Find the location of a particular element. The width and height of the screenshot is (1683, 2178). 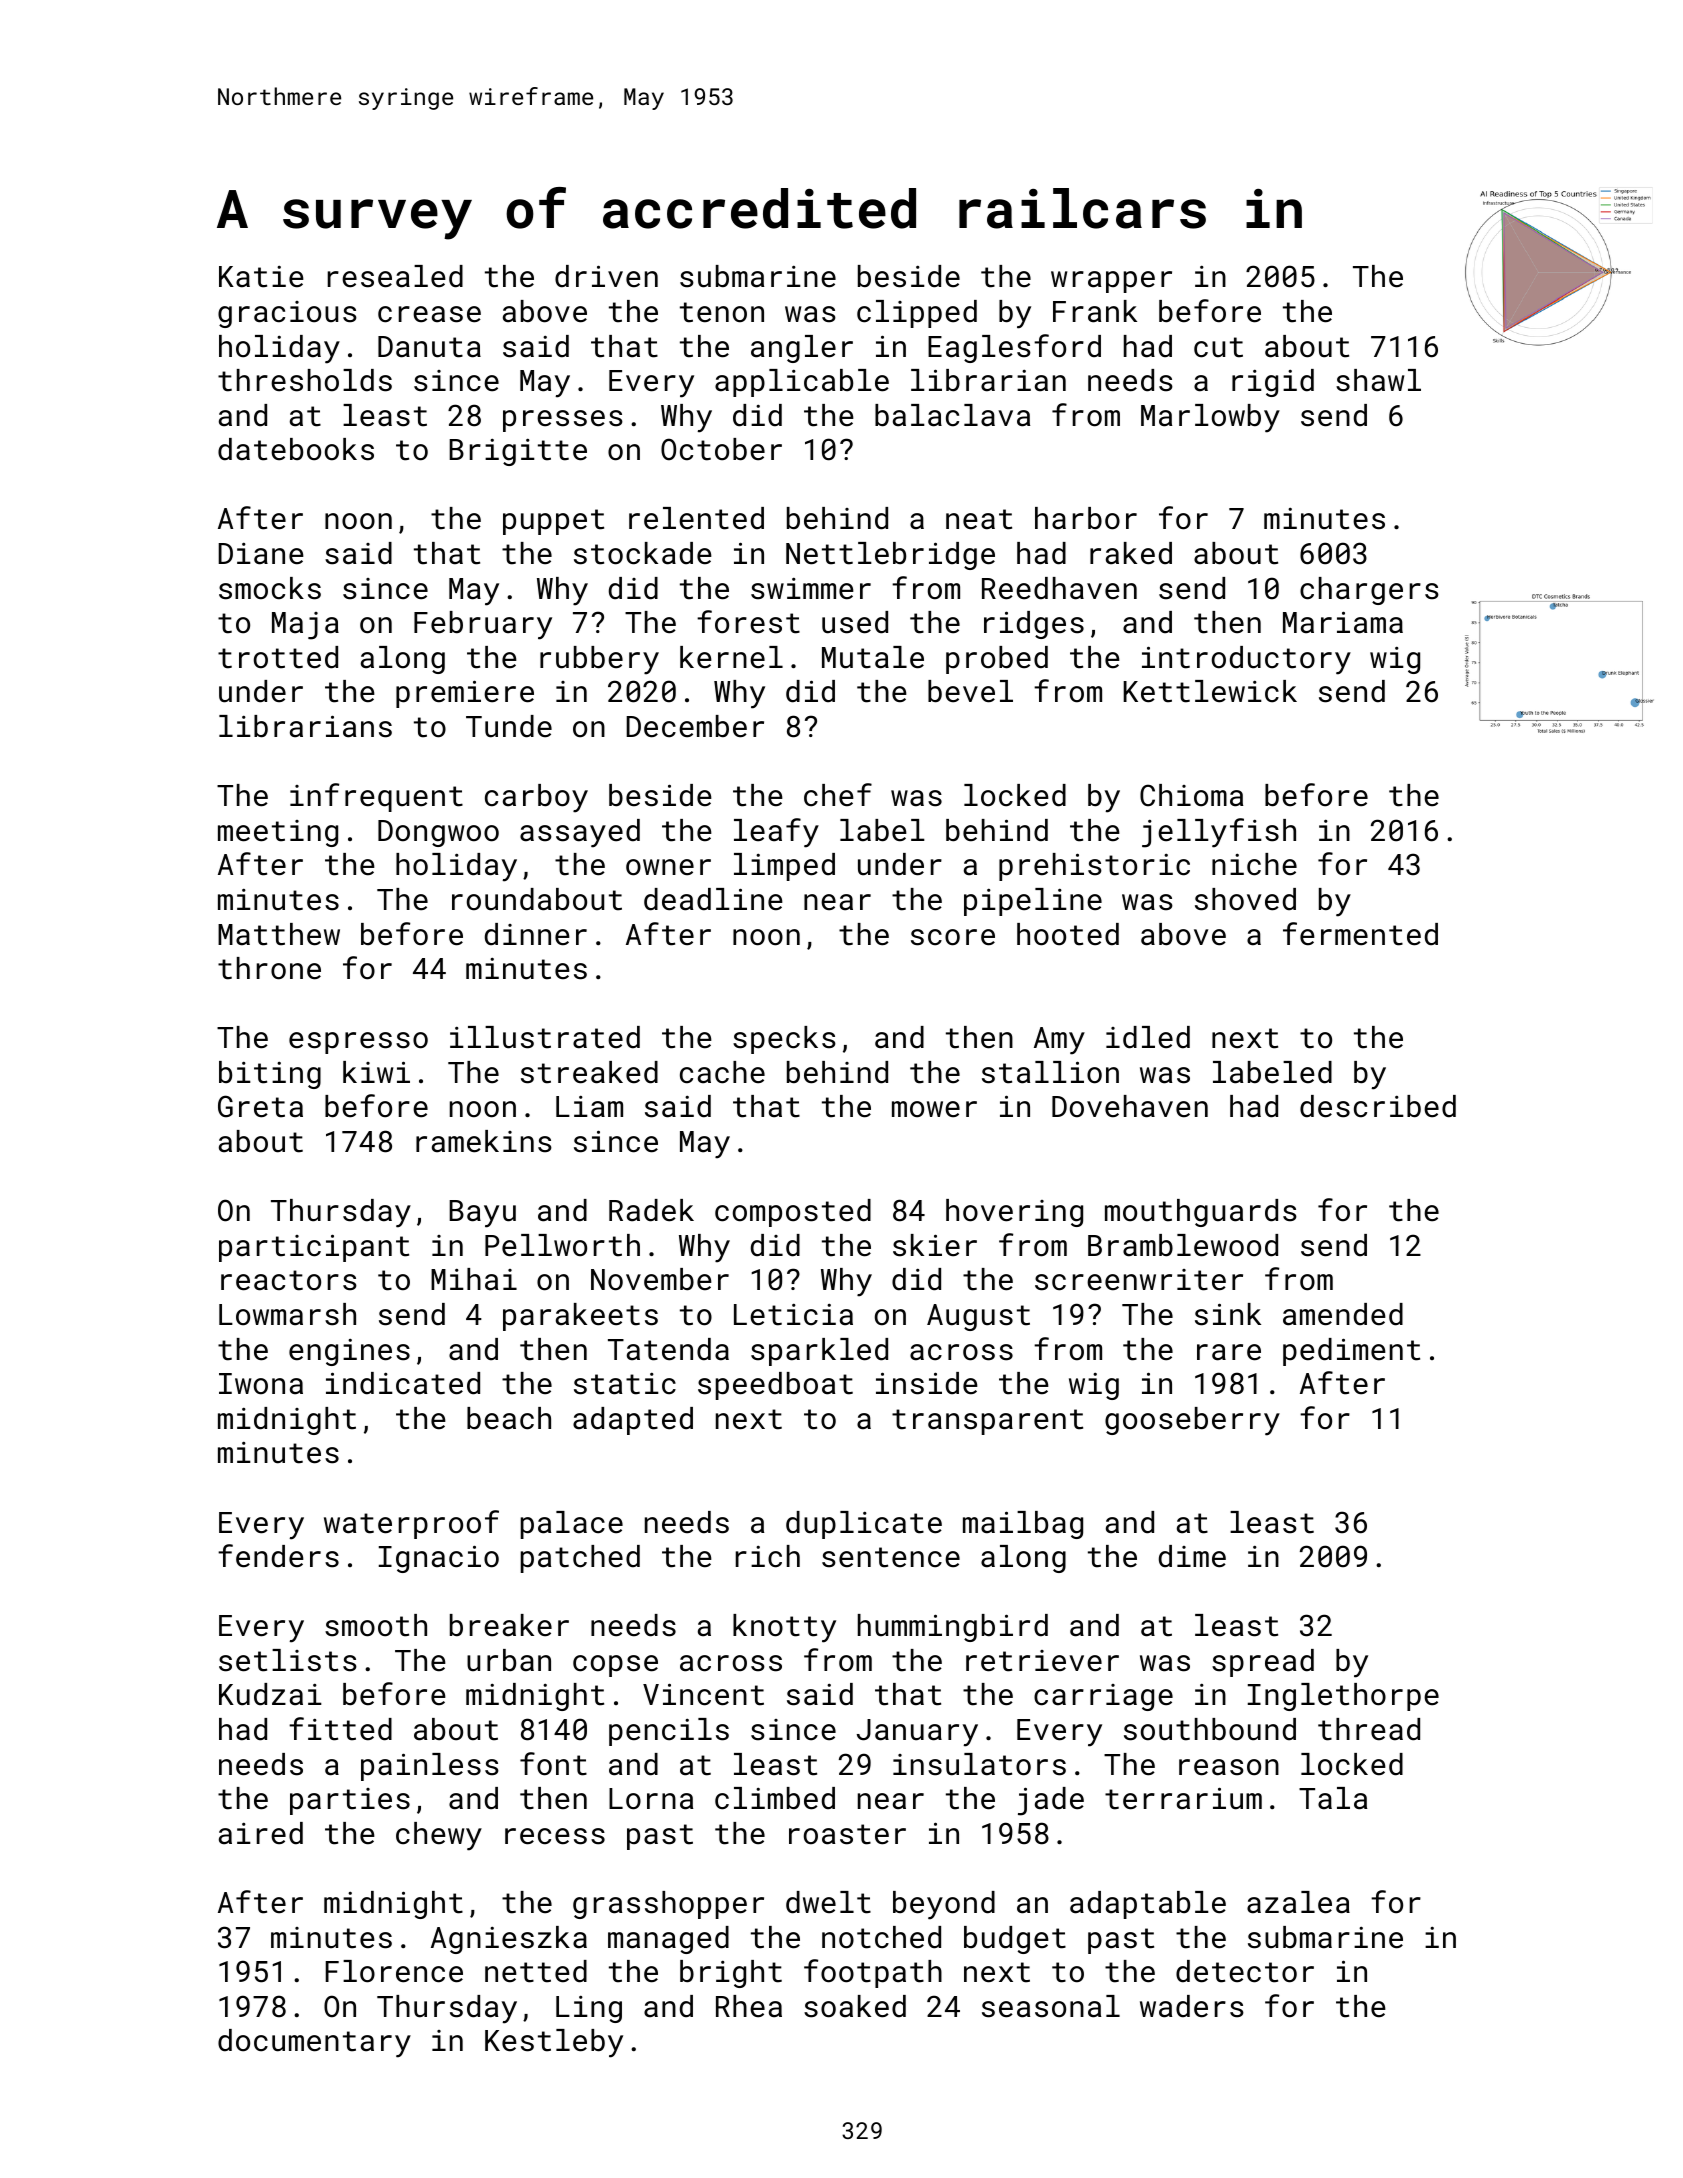

throne is located at coordinates (269, 968).
